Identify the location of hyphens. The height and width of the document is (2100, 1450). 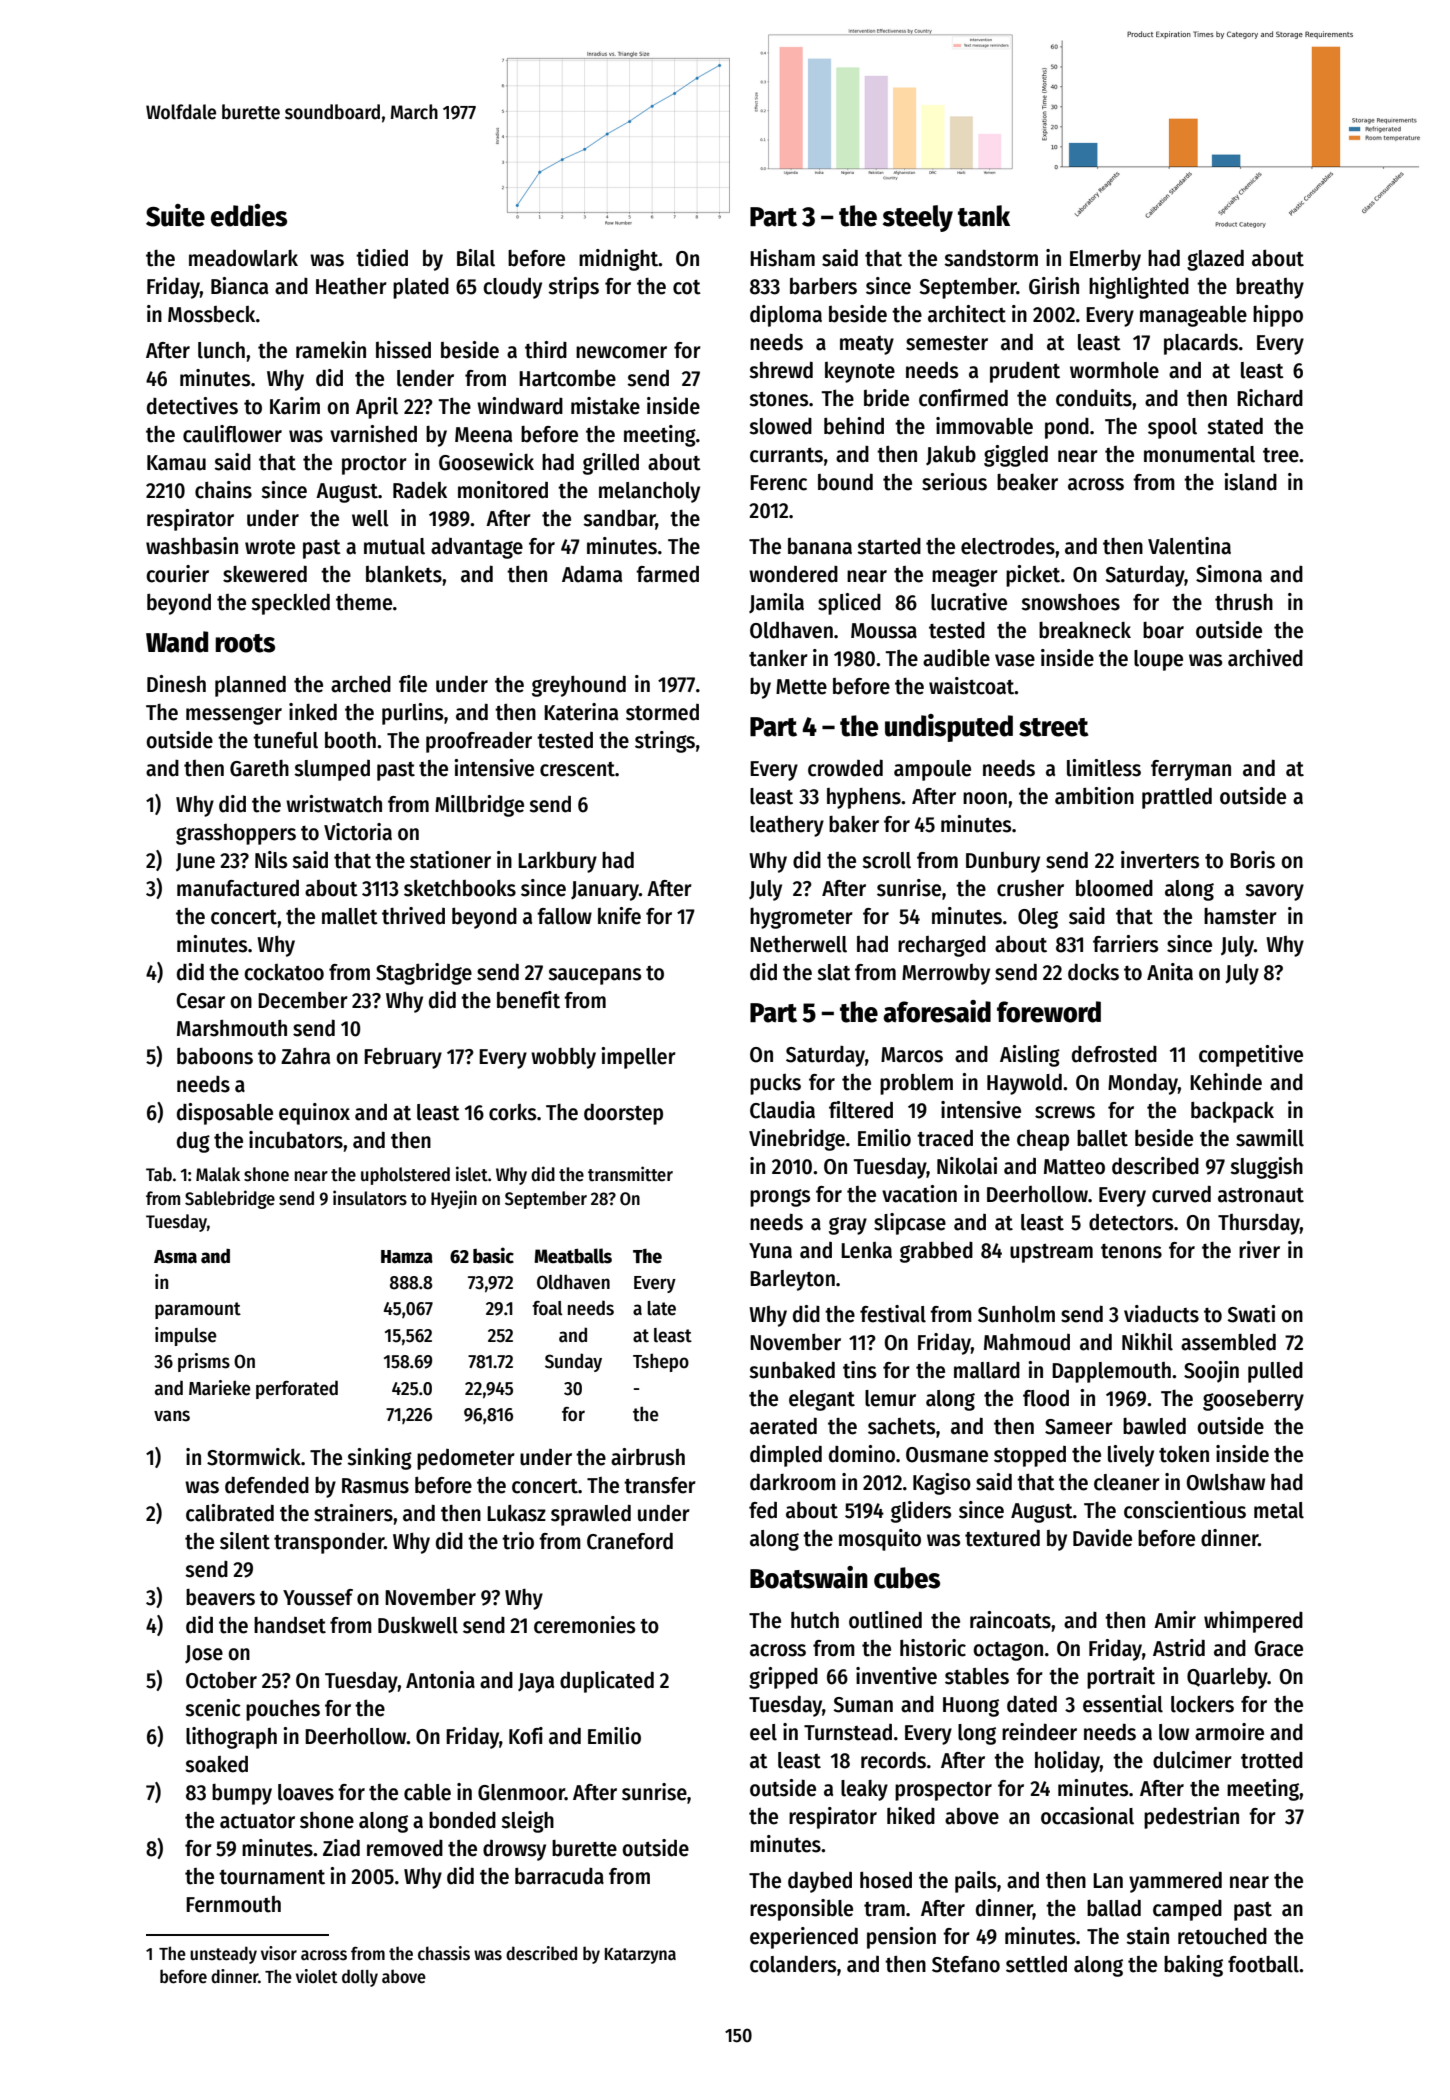
(864, 798).
